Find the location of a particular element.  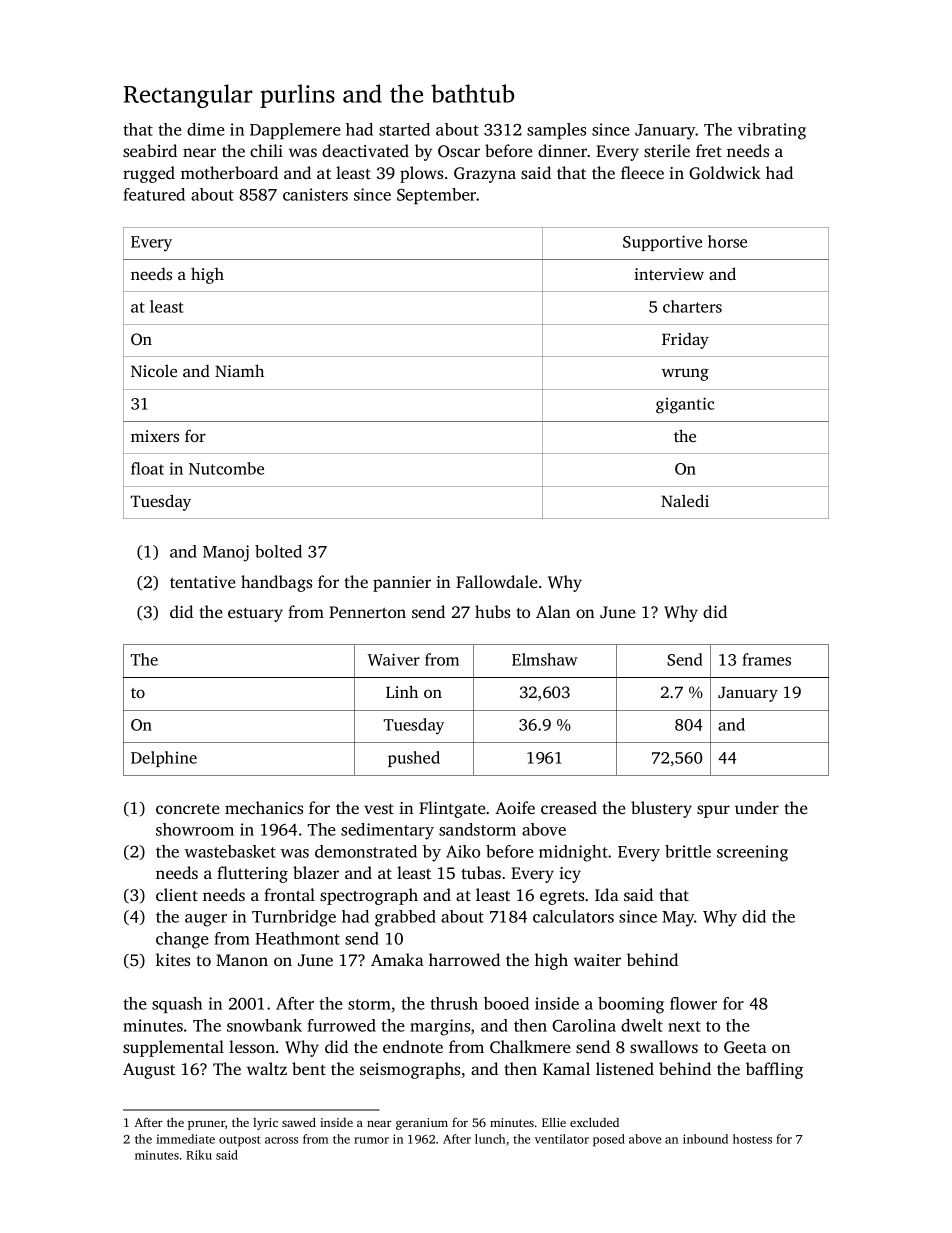

featured is located at coordinates (154, 194).
